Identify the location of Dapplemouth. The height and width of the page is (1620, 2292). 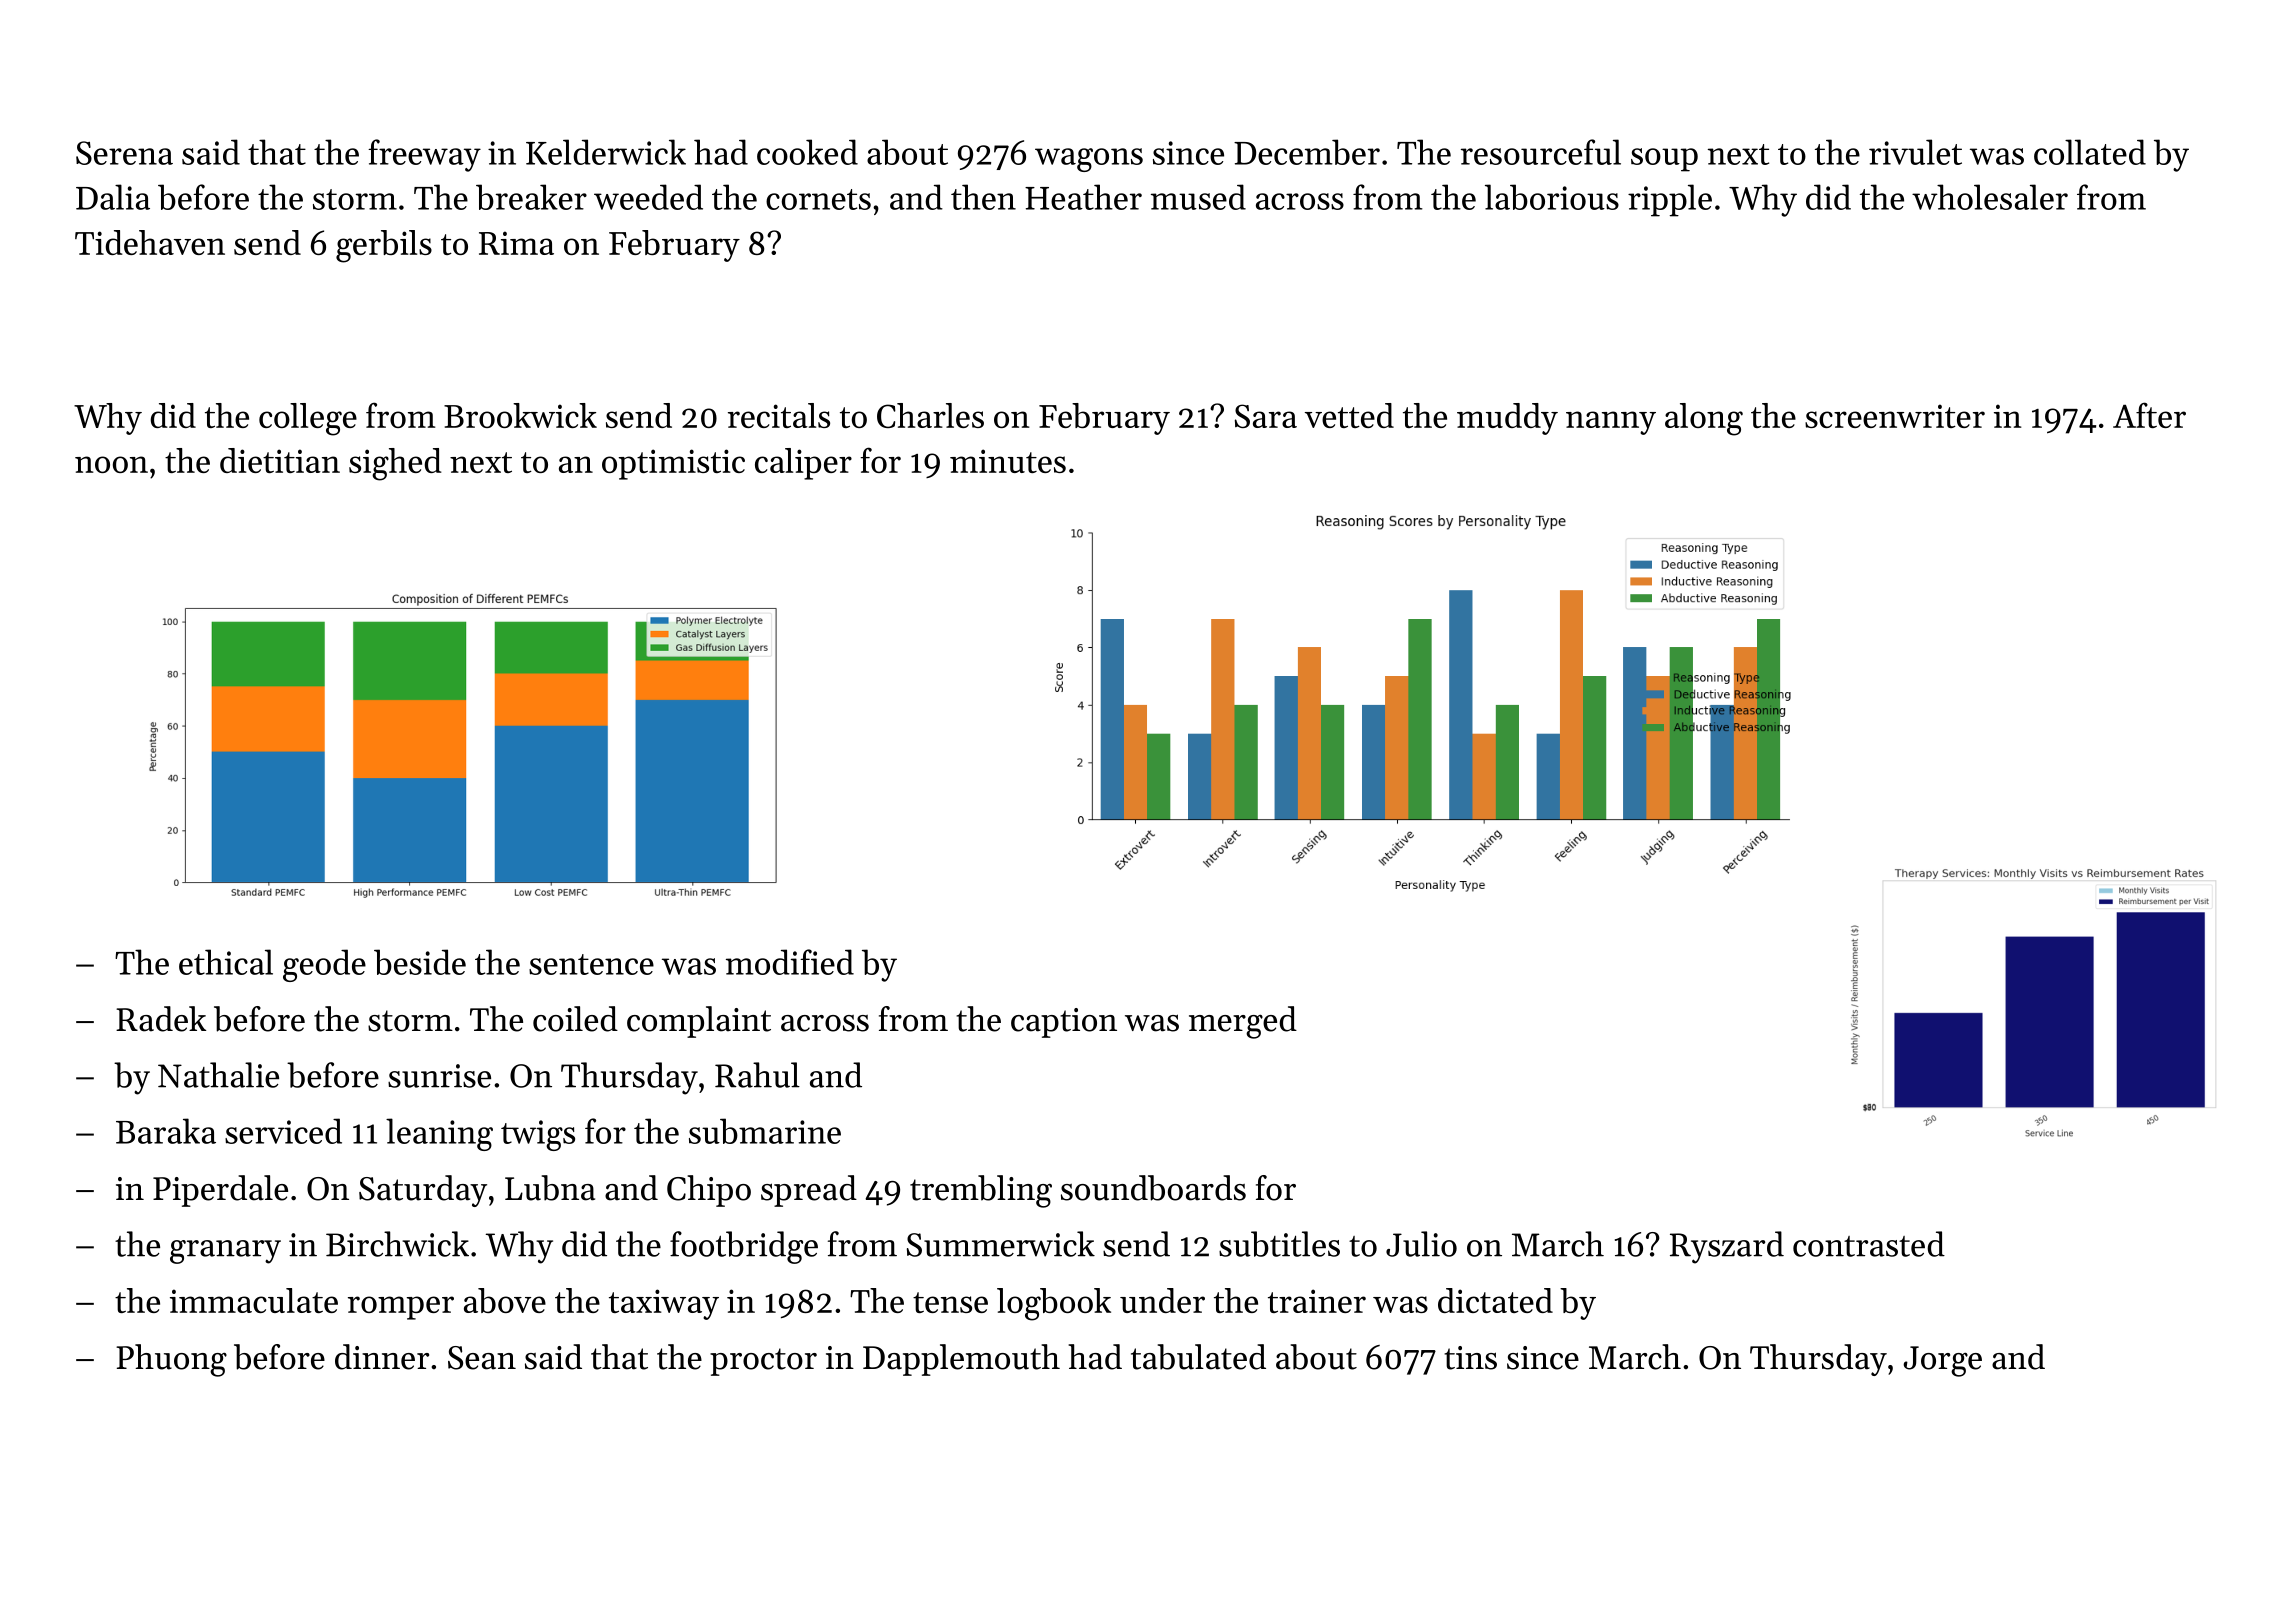
(961, 1360).
